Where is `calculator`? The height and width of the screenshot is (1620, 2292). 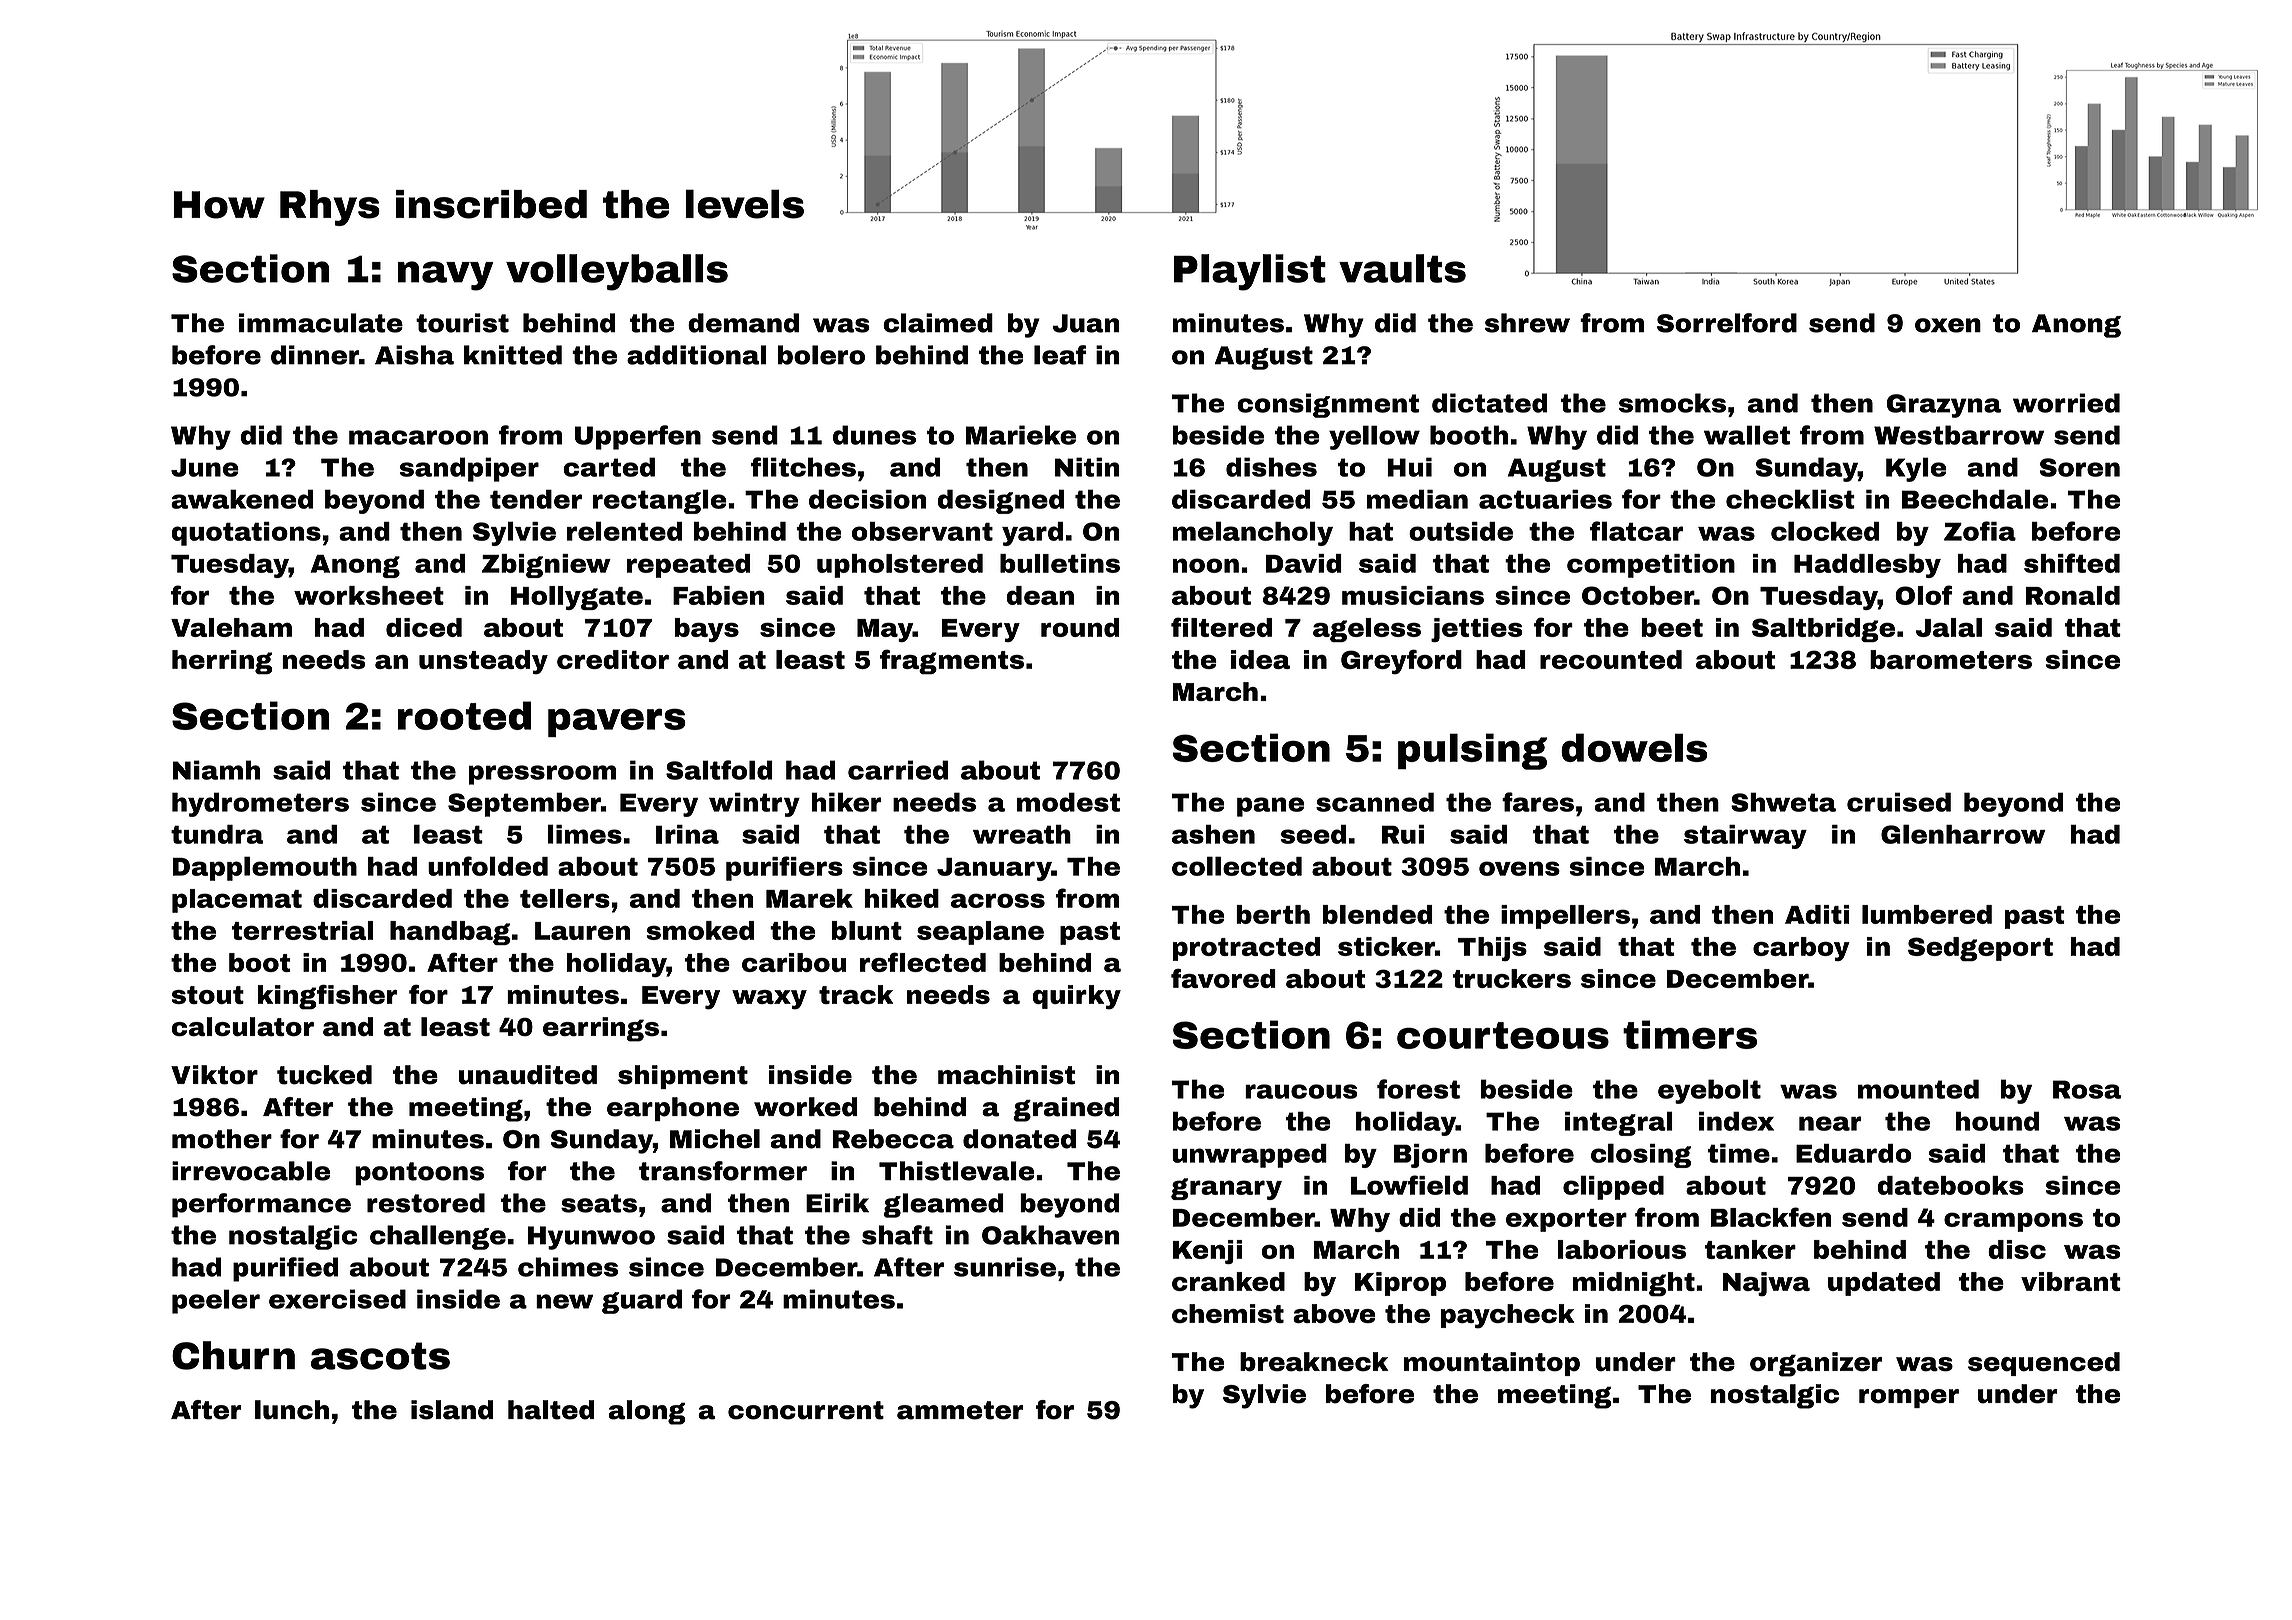 calculator is located at coordinates (243, 1026).
